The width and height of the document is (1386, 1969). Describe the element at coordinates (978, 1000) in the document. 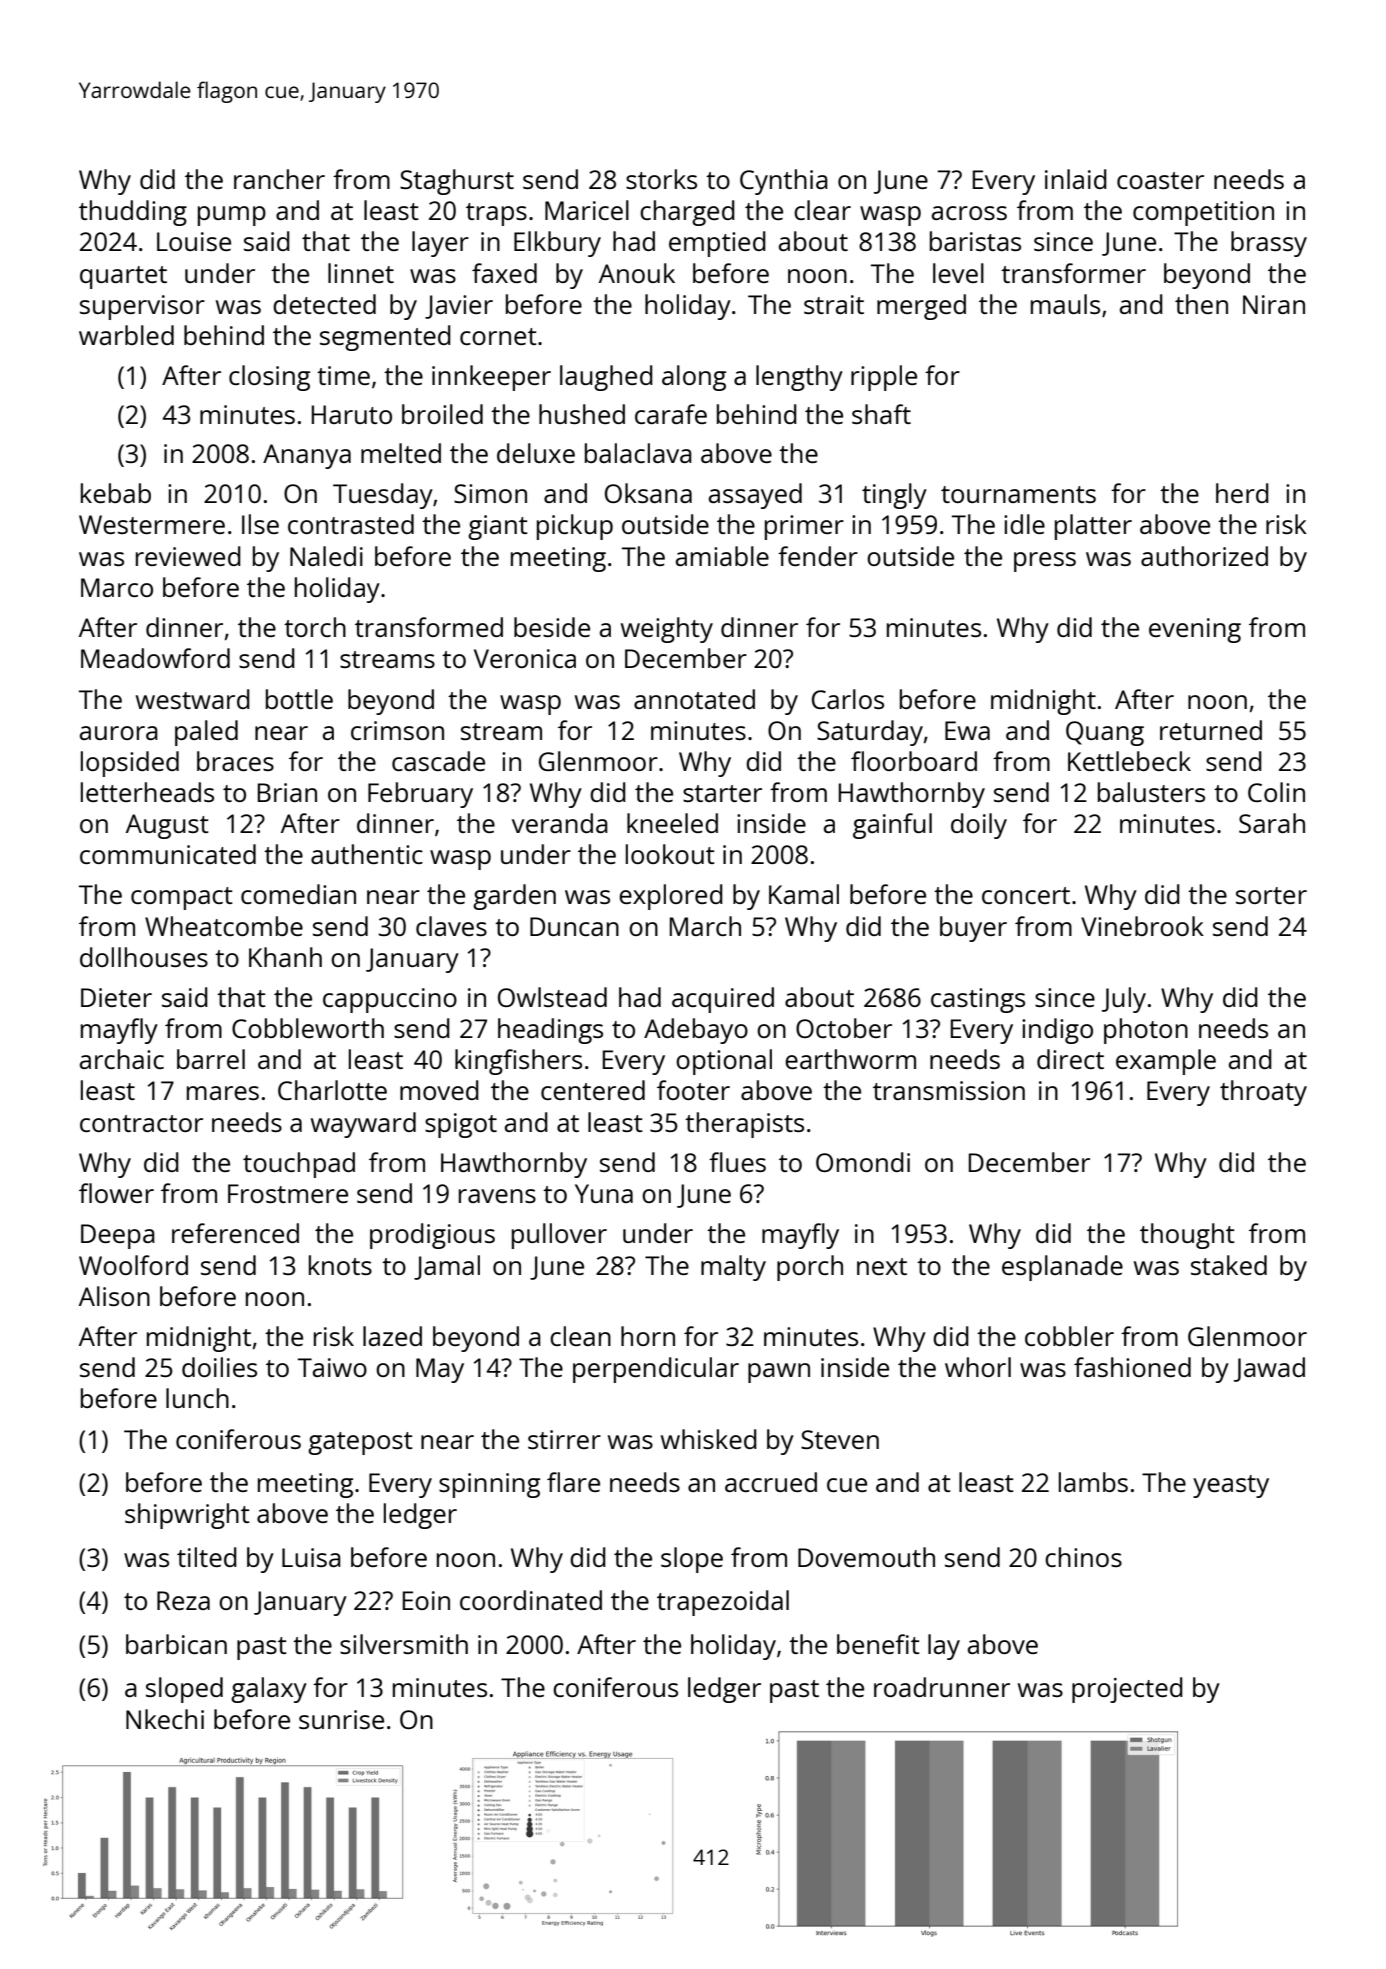

I see `castings` at that location.
